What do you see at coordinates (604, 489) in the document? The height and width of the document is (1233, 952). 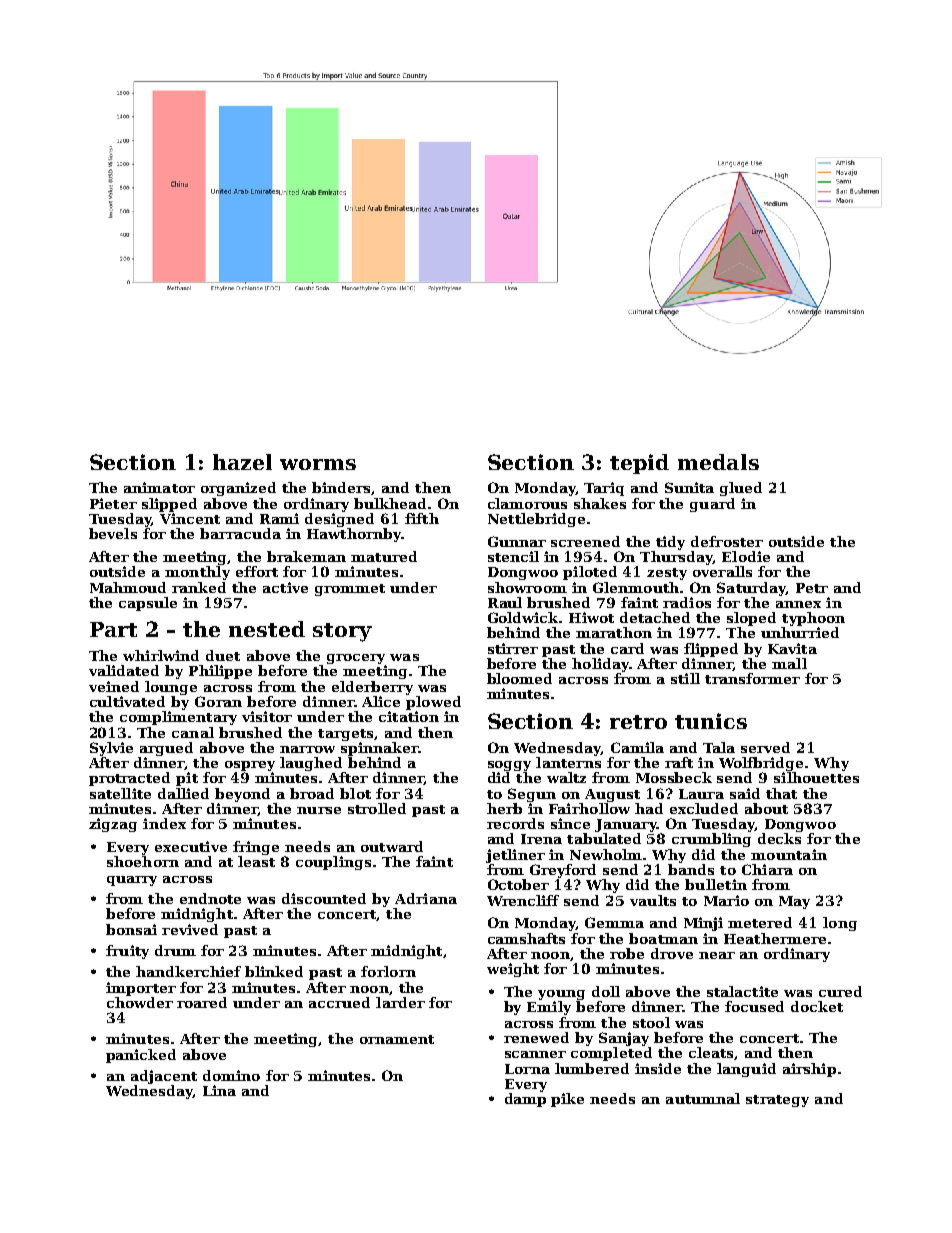 I see `Tariq` at bounding box center [604, 489].
